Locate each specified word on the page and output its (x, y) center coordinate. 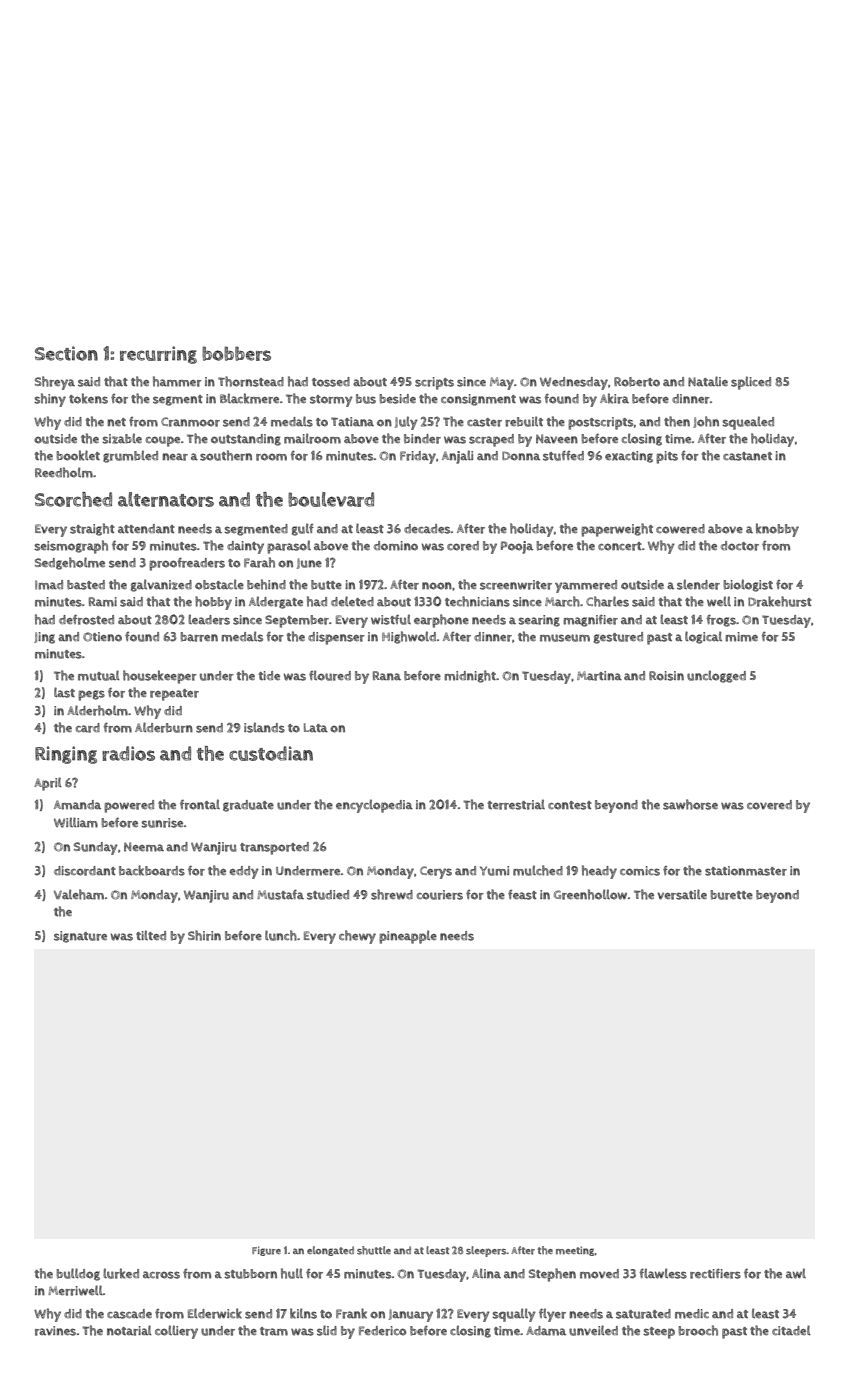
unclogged (716, 676)
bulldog (78, 1274)
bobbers (236, 353)
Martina (599, 676)
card (88, 728)
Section (66, 353)
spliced (751, 383)
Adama (546, 1331)
